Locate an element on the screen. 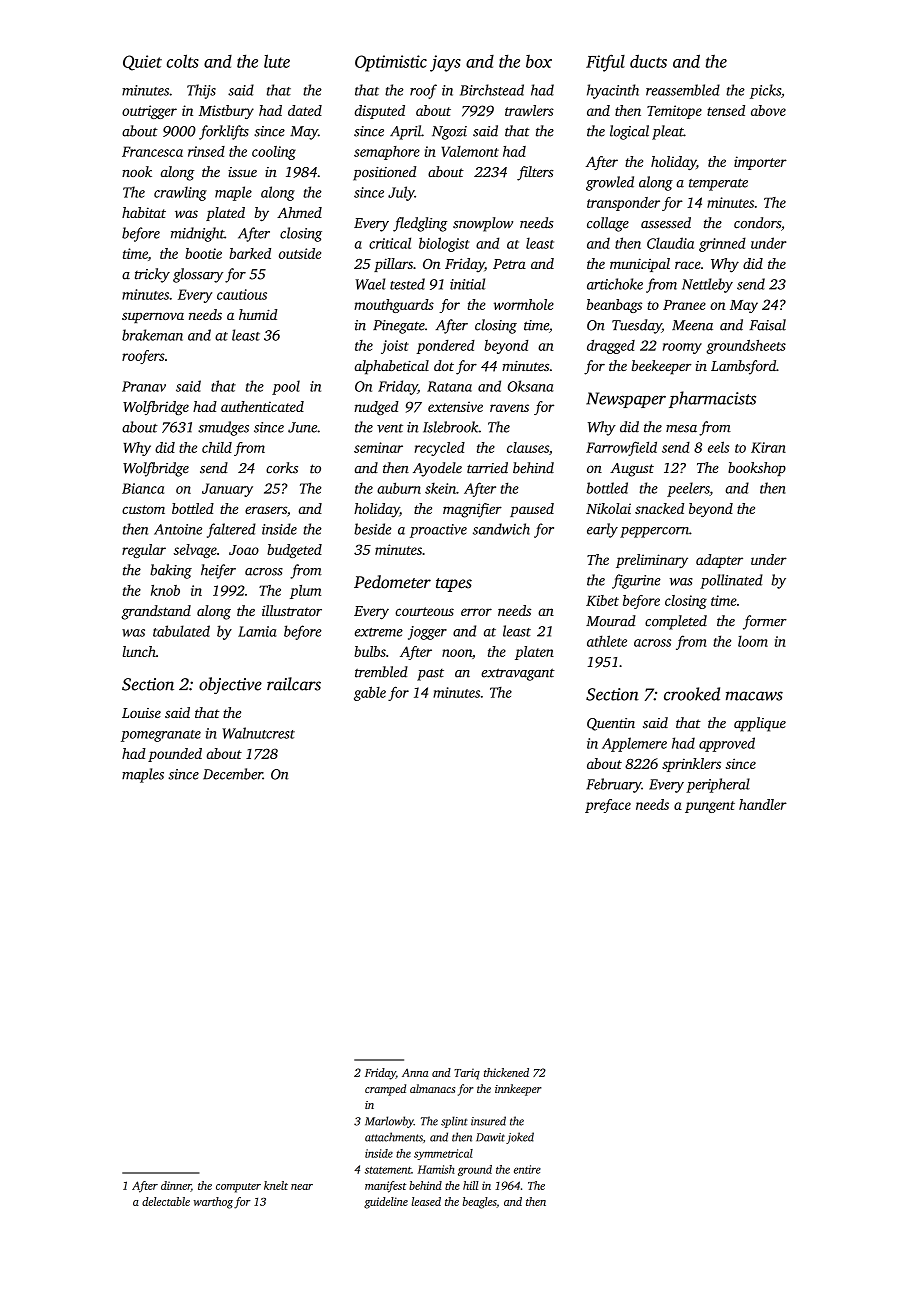 Image resolution: width=908 pixels, height=1316 pixels. past is located at coordinates (430, 675).
